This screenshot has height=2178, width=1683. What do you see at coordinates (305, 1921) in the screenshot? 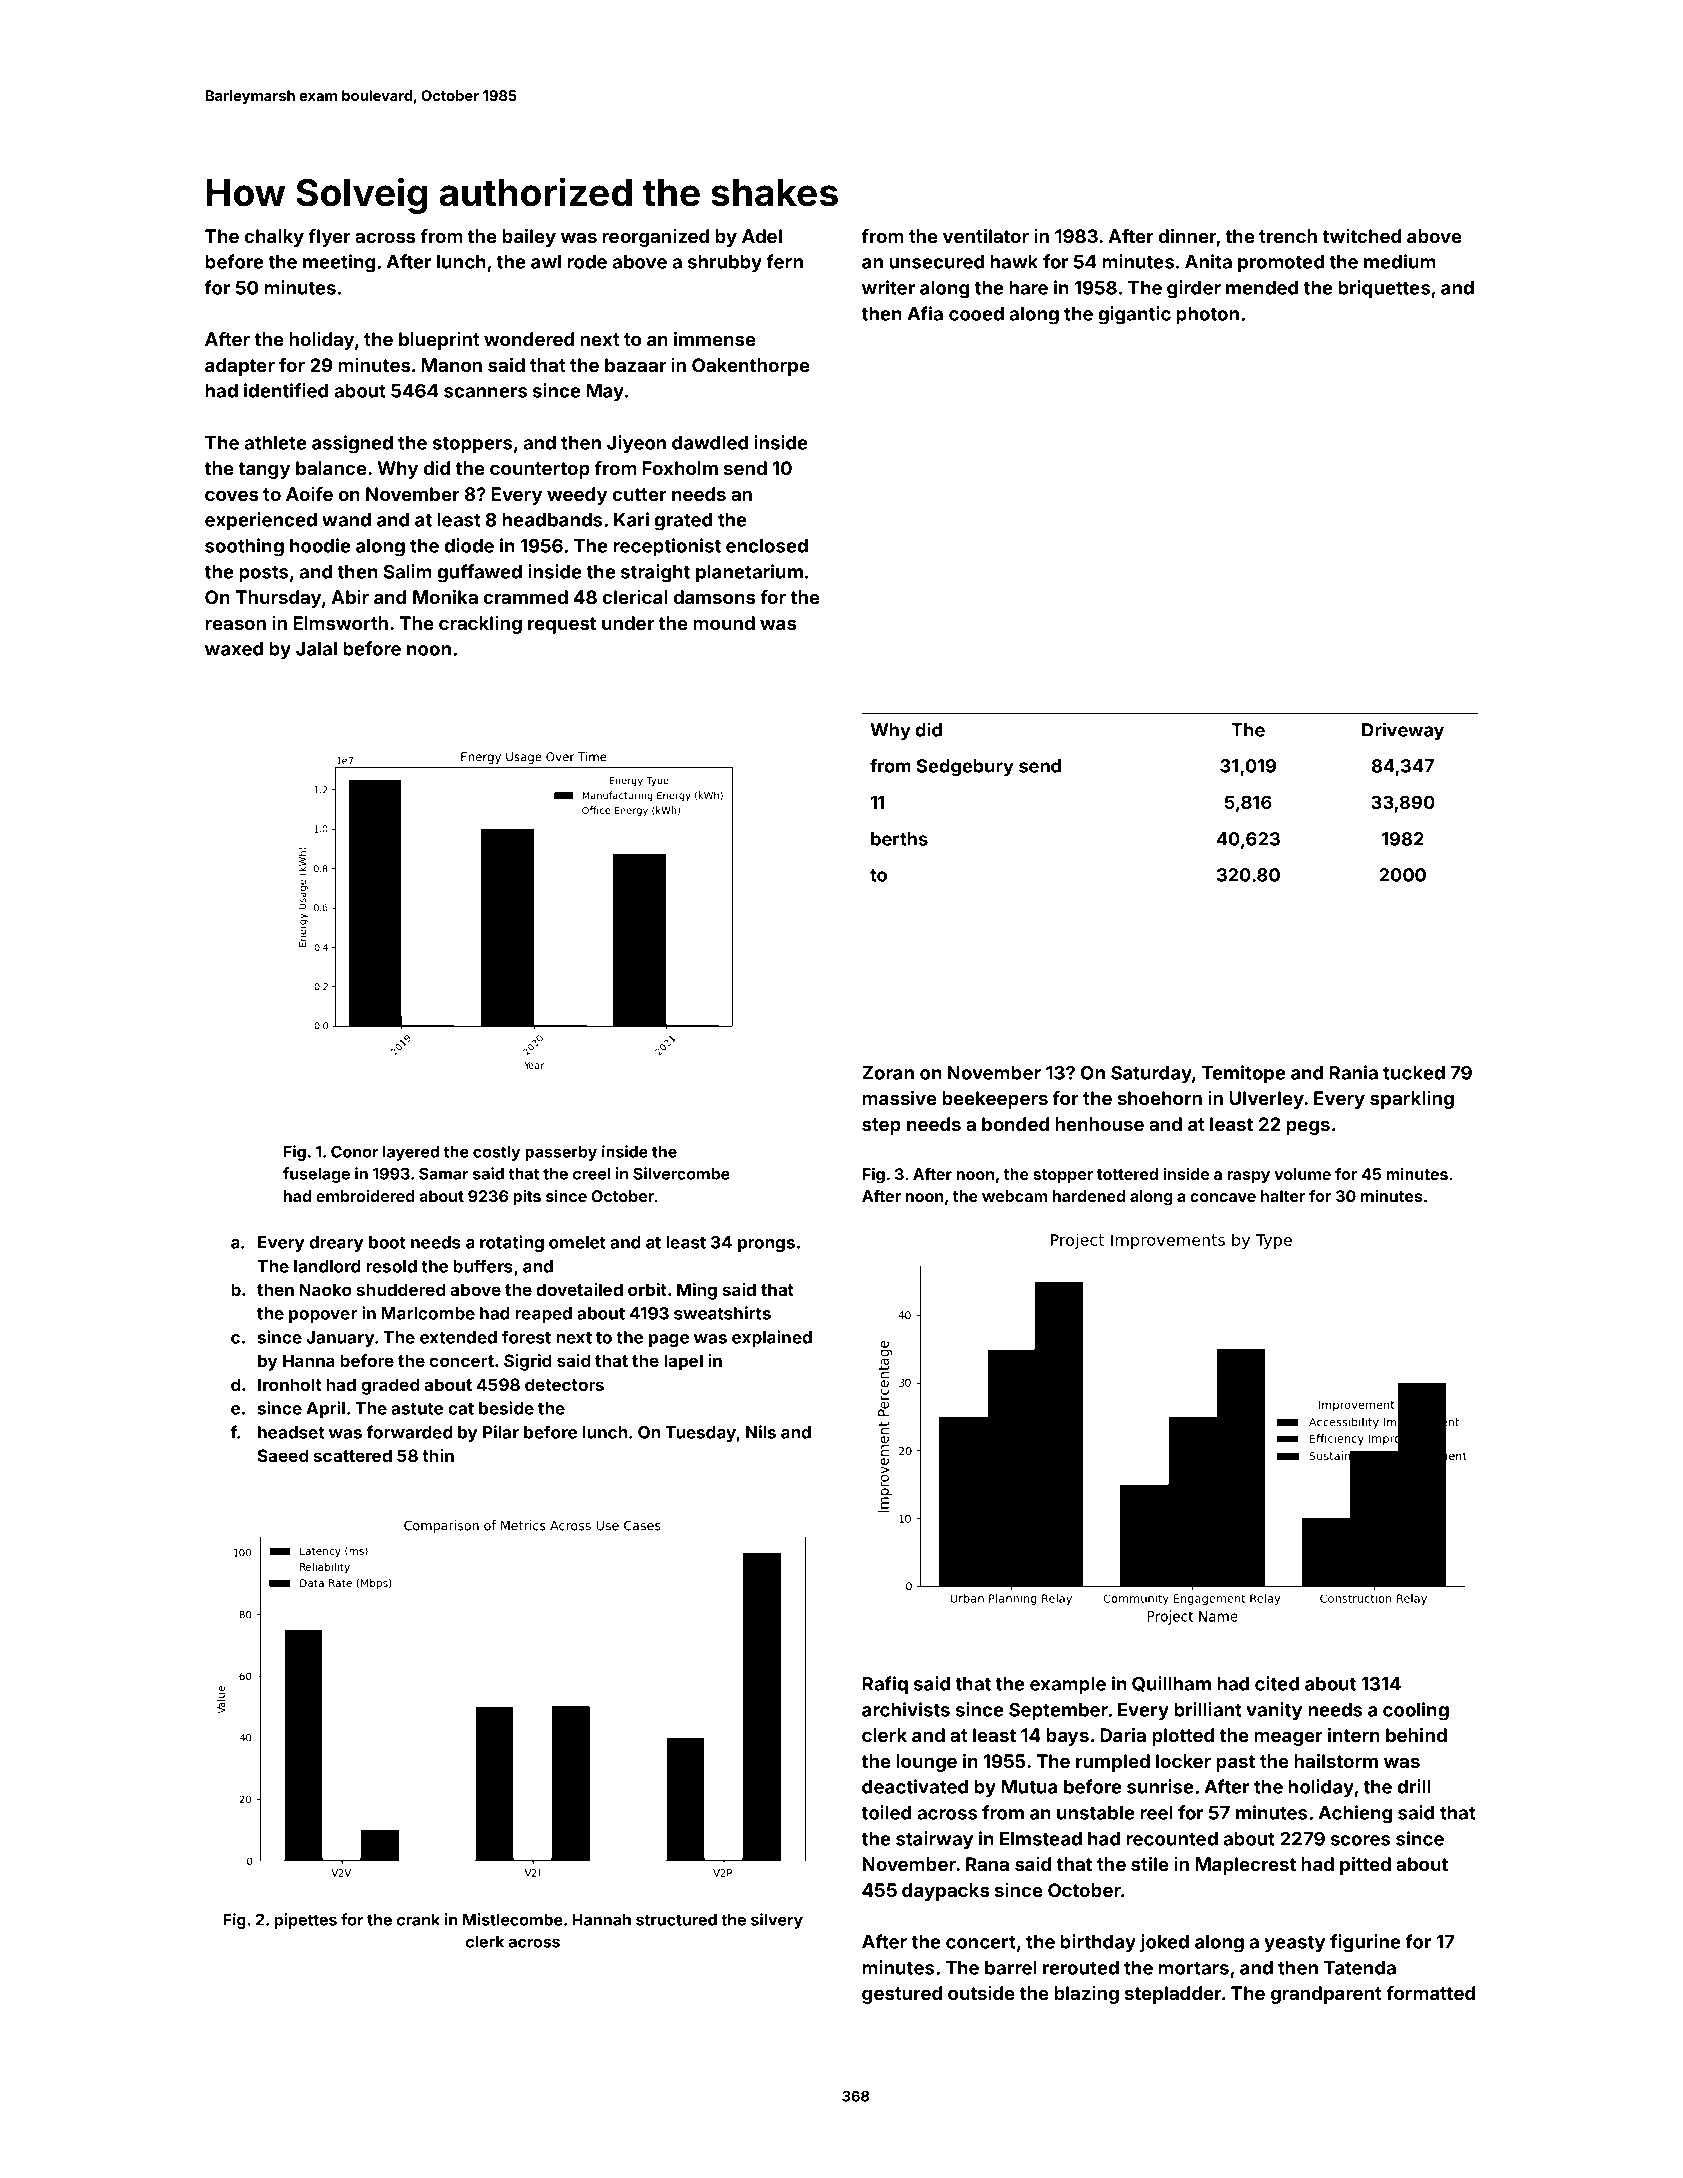
I see `pipettes` at bounding box center [305, 1921].
